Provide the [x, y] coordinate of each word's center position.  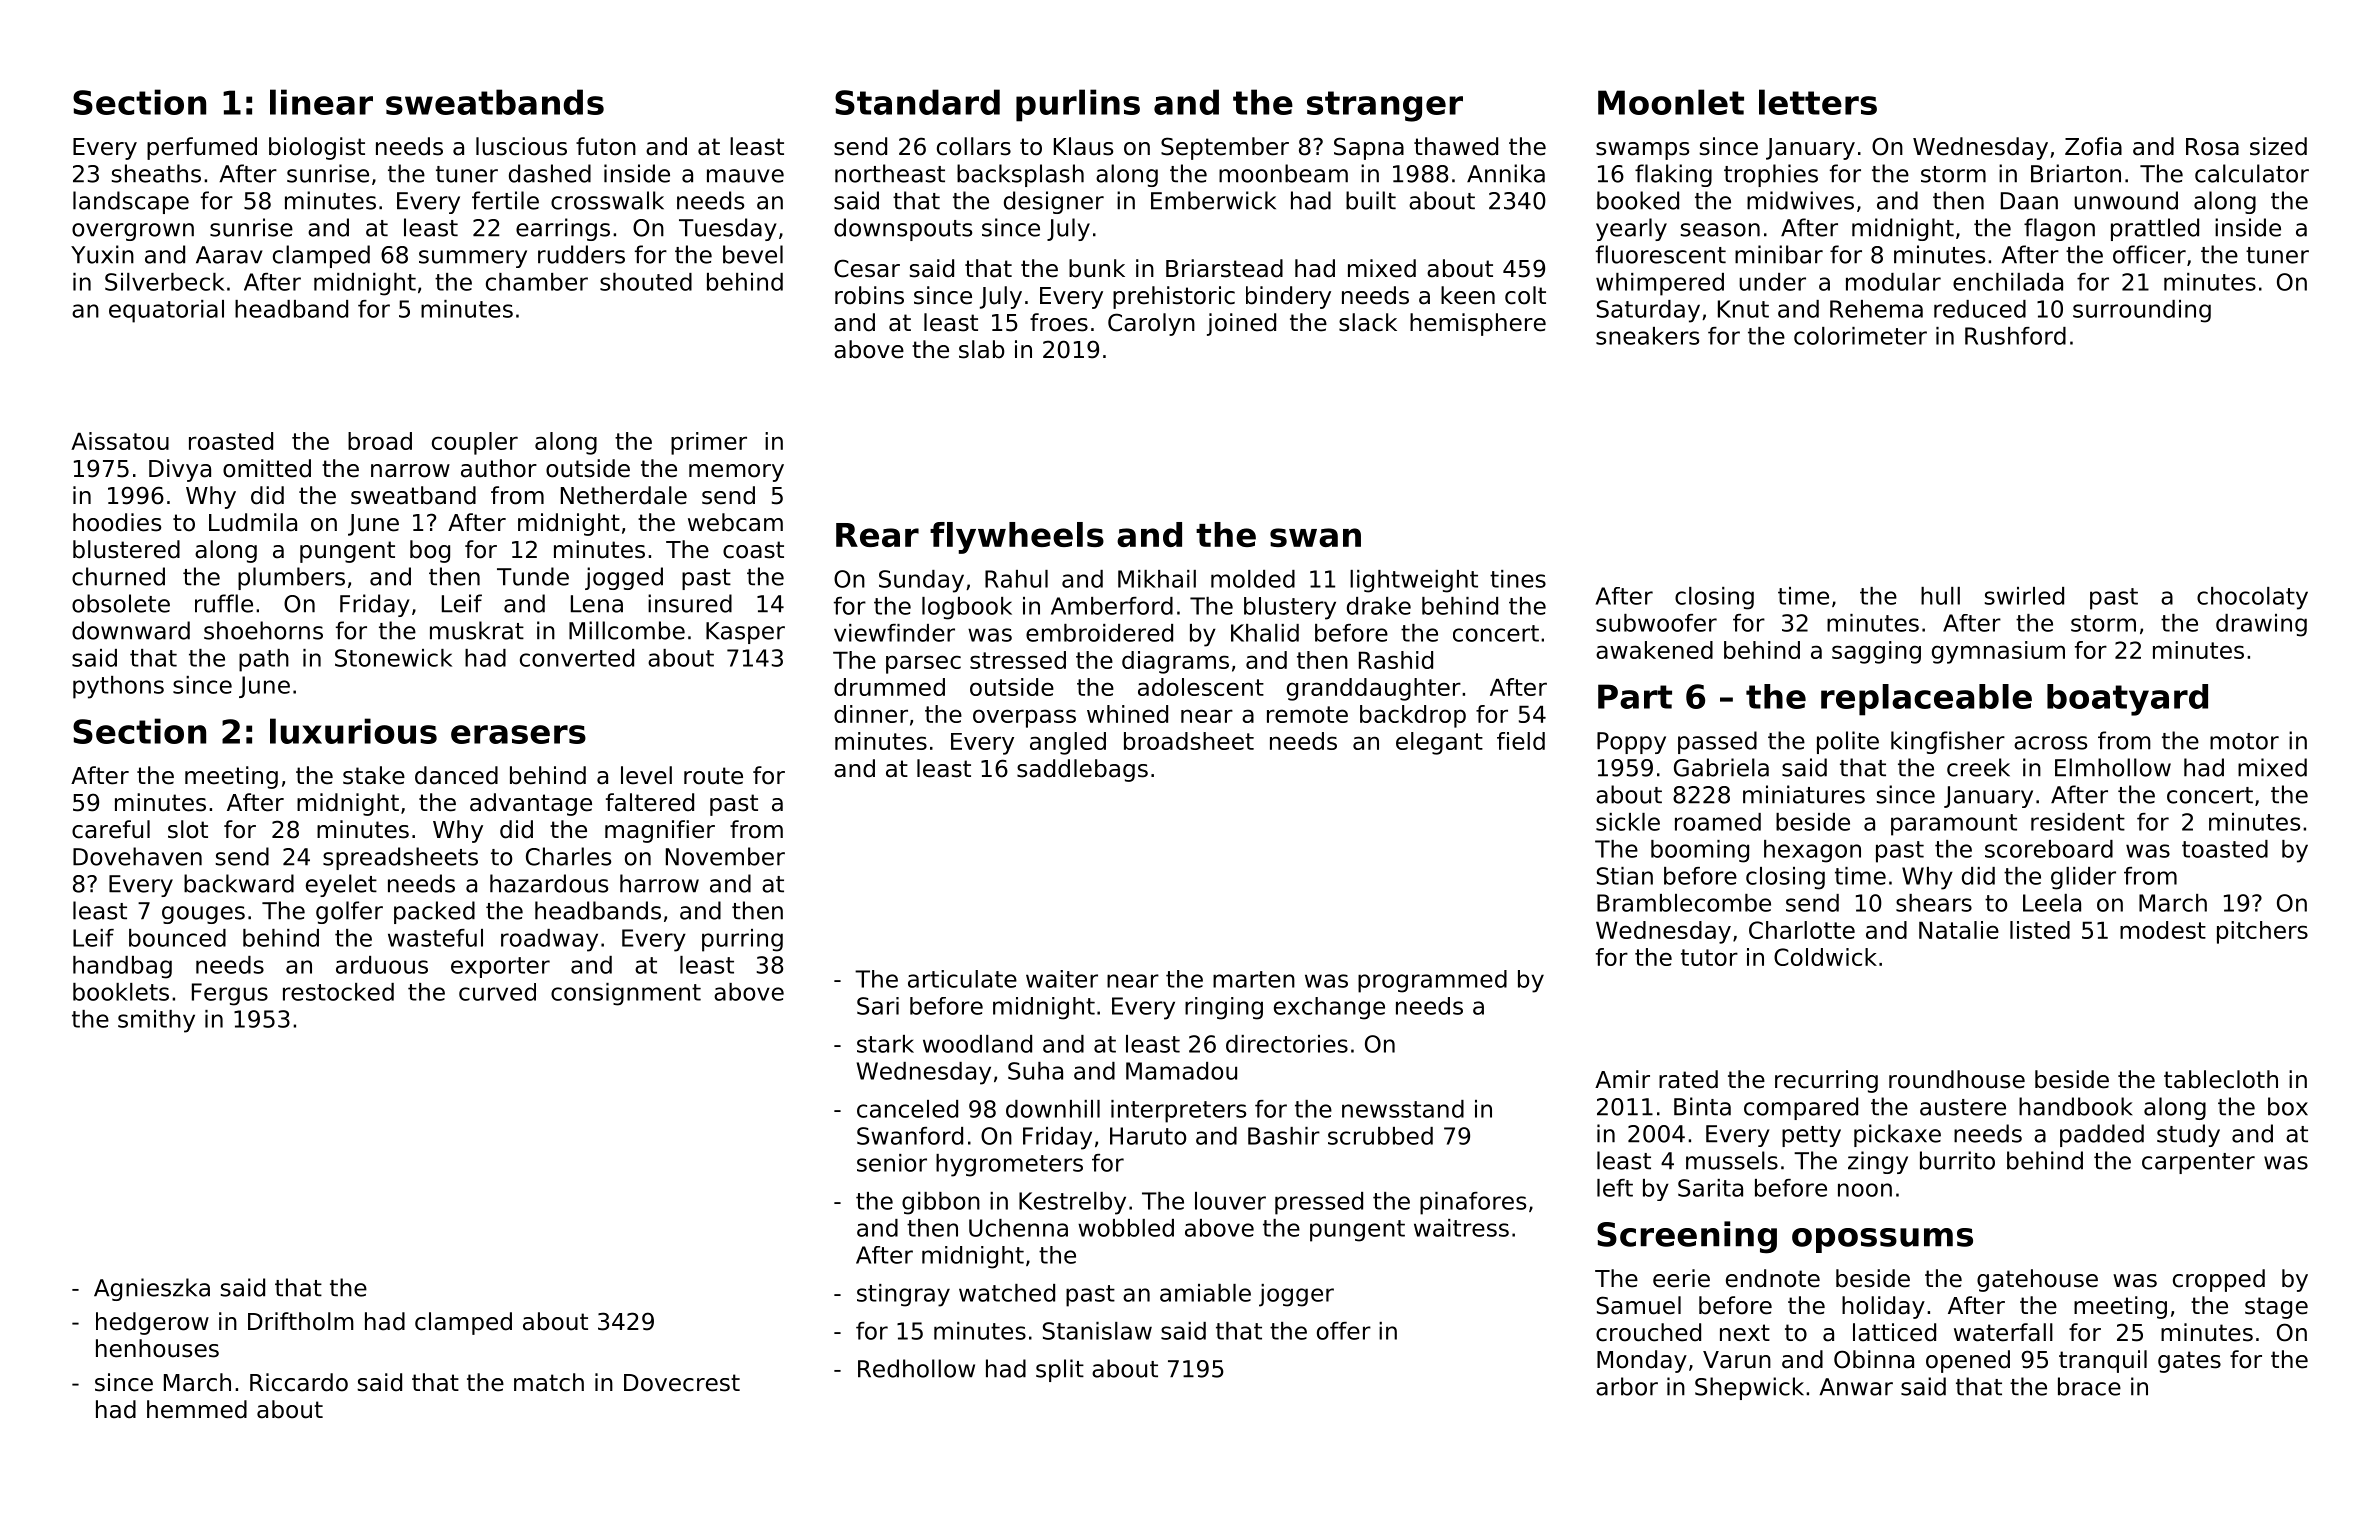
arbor [1627, 1386]
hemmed [197, 1409]
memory [736, 473]
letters [1818, 102]
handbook [2075, 1106]
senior [892, 1163]
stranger [1385, 106]
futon [606, 146]
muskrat [477, 630]
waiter [1062, 979]
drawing [2261, 625]
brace [2089, 1386]
